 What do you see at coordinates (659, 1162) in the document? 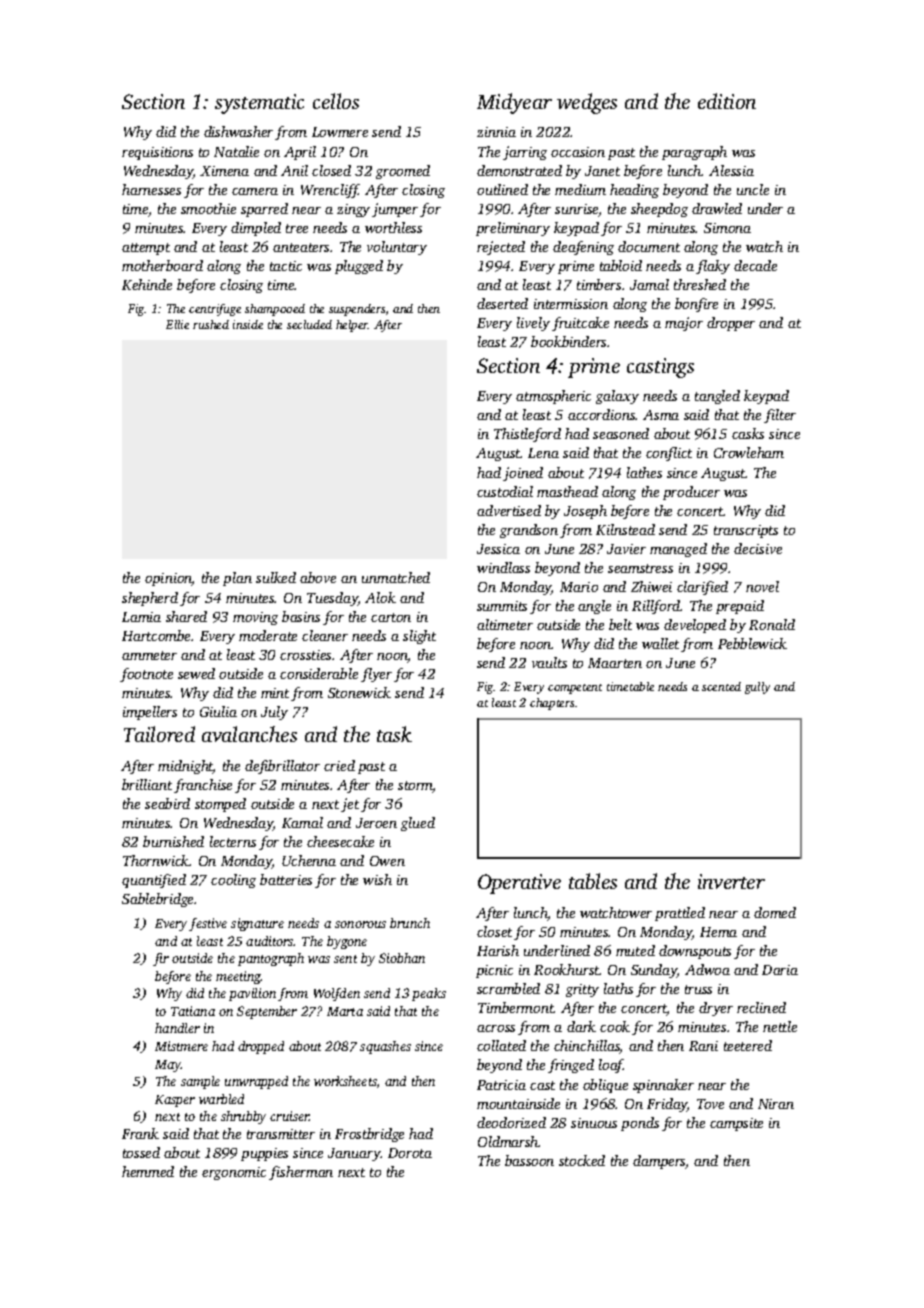
I see `dampers` at bounding box center [659, 1162].
